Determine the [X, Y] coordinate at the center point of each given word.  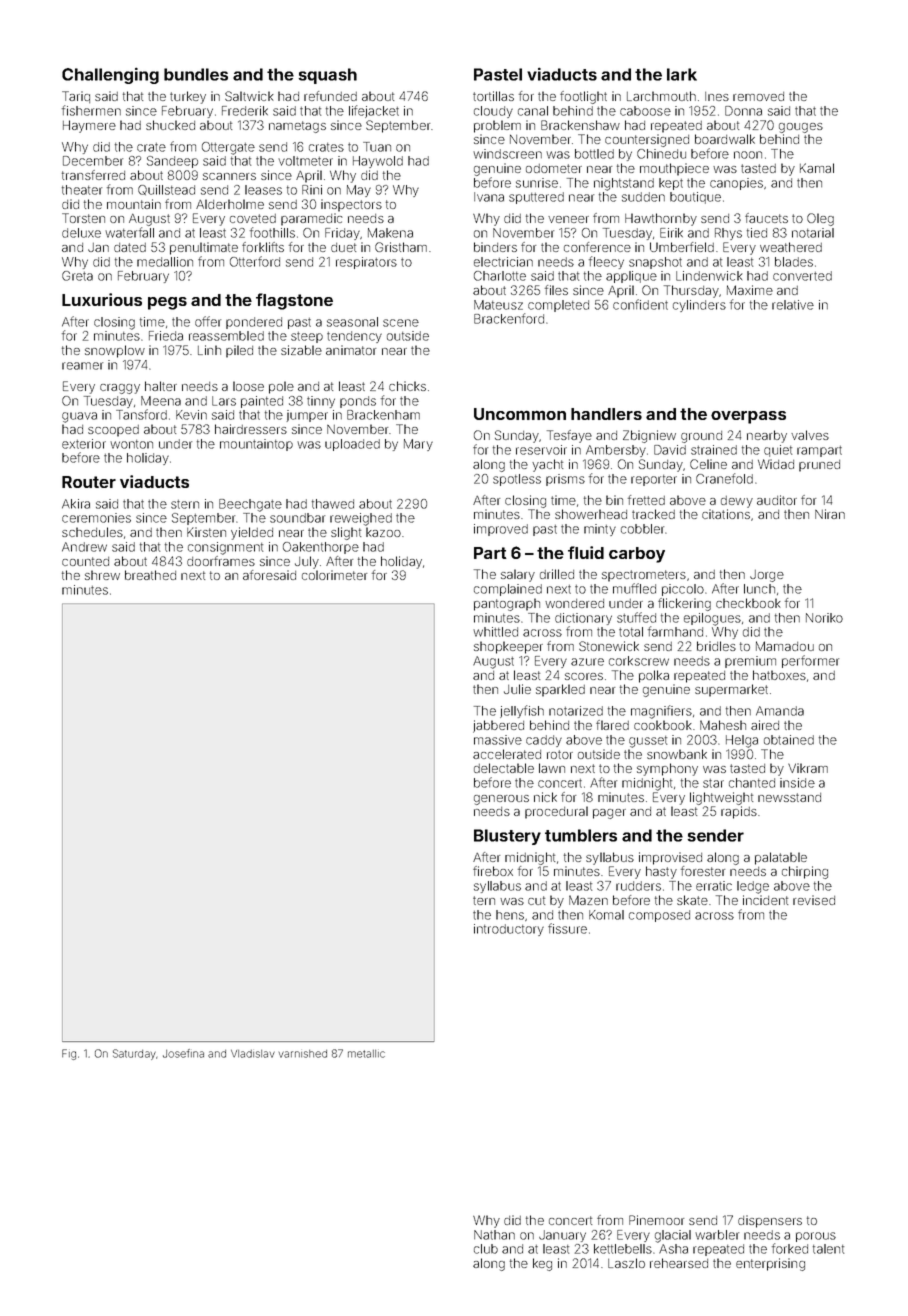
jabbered [498, 726]
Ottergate [228, 148]
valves [810, 435]
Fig [69, 1054]
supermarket [731, 690]
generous [501, 800]
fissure [567, 928]
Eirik [671, 233]
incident [765, 900]
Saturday [134, 1054]
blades [794, 262]
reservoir [541, 450]
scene [401, 323]
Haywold [378, 162]
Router [89, 482]
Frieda [166, 336]
